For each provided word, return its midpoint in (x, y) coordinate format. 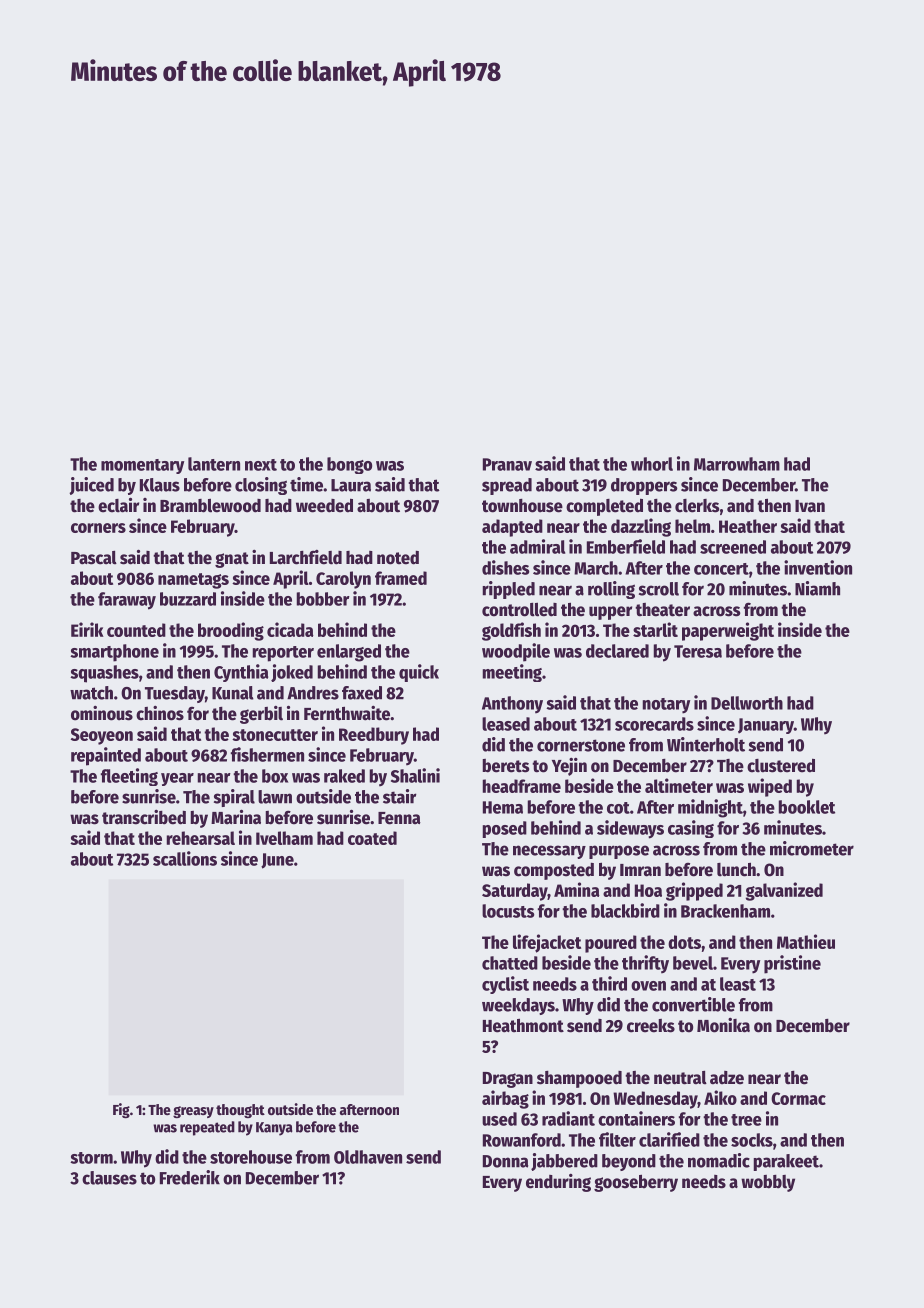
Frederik (190, 1177)
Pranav (507, 464)
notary (666, 706)
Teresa (698, 651)
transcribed (144, 817)
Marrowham (737, 464)
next (261, 465)
